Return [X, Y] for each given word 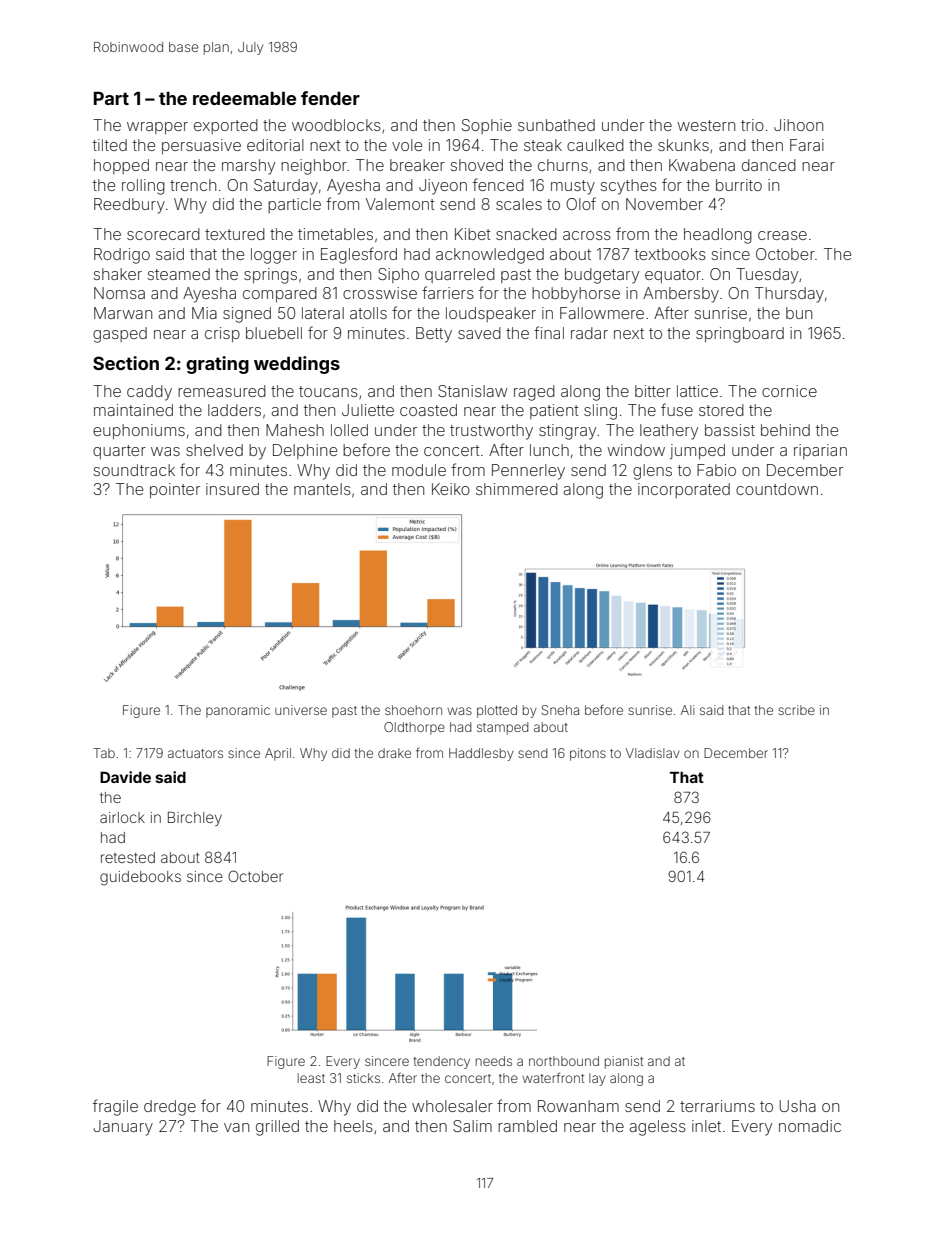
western [706, 125]
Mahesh [295, 430]
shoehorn [413, 710]
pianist [624, 1062]
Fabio [716, 470]
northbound [564, 1061]
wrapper [157, 128]
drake [394, 753]
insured [232, 489]
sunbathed [556, 125]
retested [128, 857]
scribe [796, 710]
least [311, 1078]
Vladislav [653, 753]
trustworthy [491, 432]
